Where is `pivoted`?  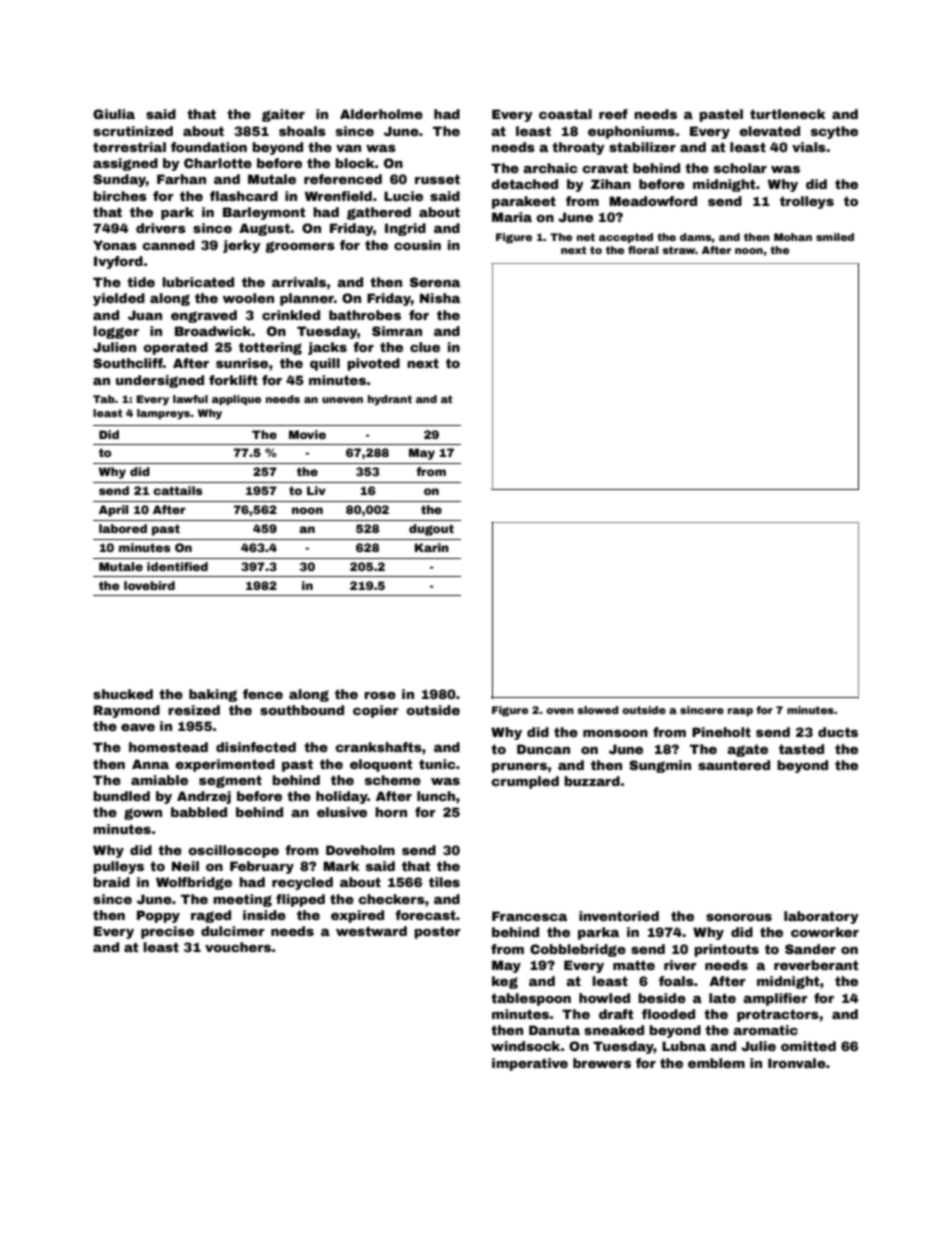 pivoted is located at coordinates (373, 364).
